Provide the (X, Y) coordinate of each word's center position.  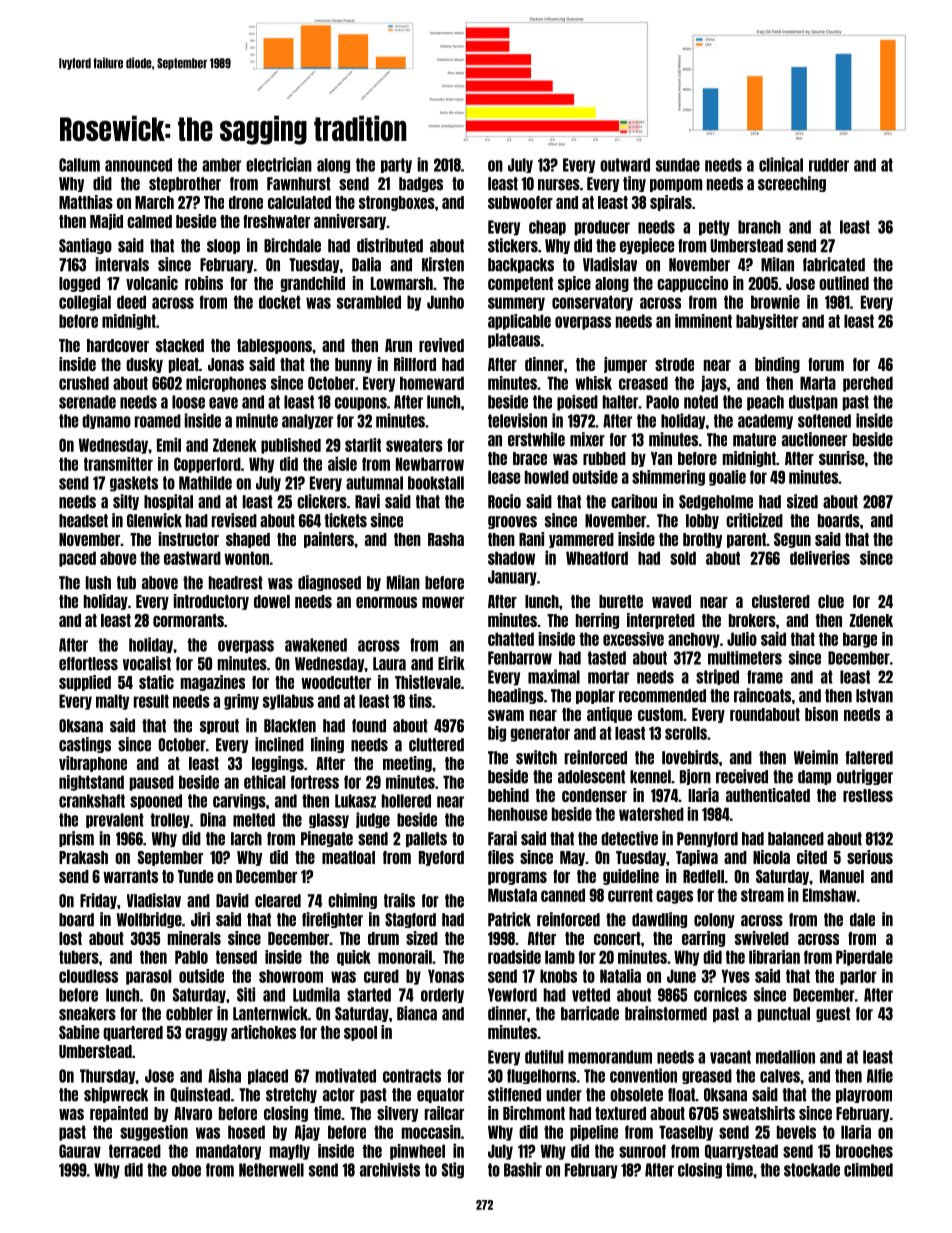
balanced (796, 839)
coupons (361, 404)
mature (754, 440)
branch (759, 227)
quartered (133, 1033)
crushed (84, 383)
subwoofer (520, 202)
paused (152, 783)
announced (138, 165)
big (497, 734)
